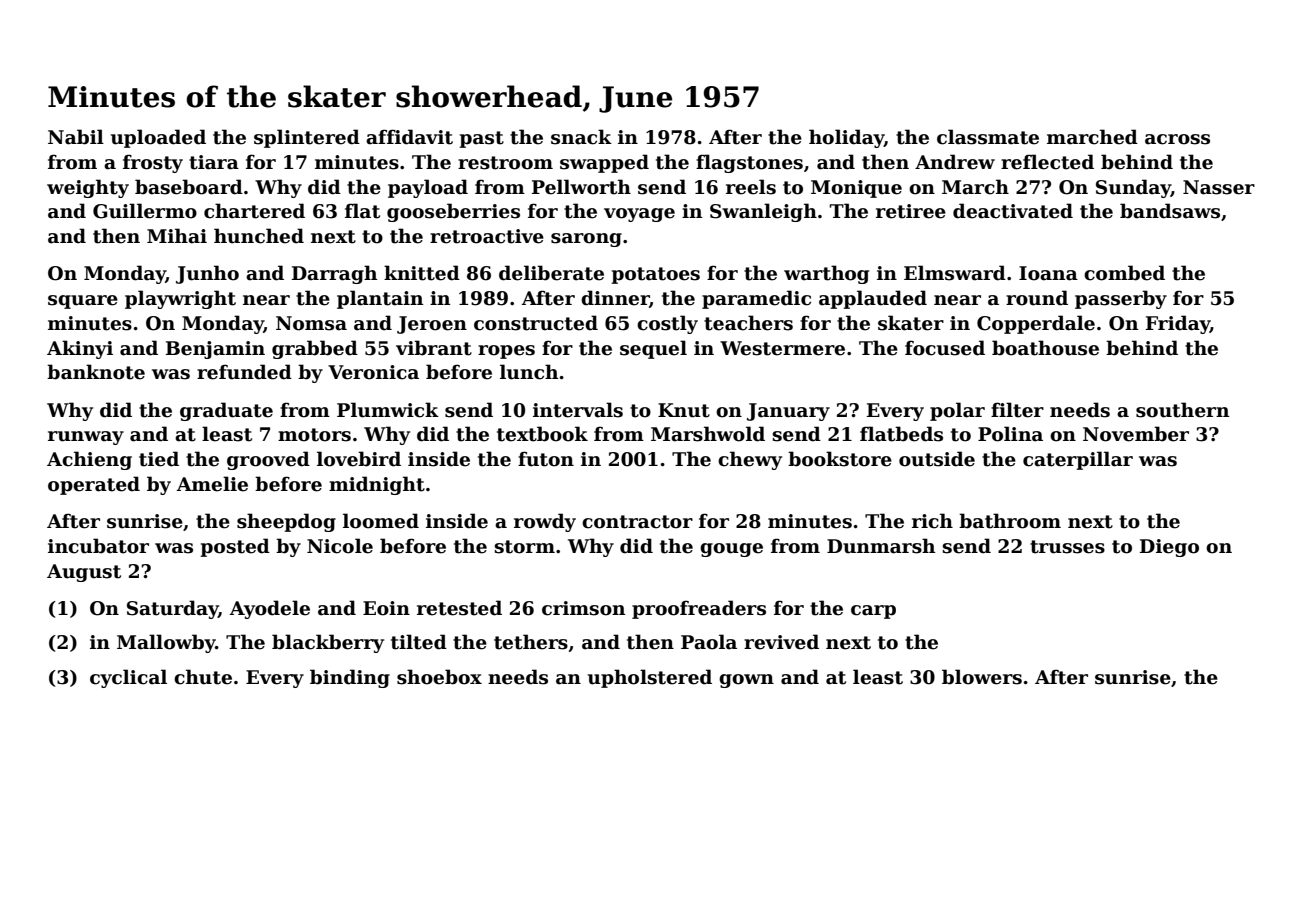 Image resolution: width=1308 pixels, height=924 pixels. What do you see at coordinates (350, 678) in the screenshot?
I see `binding` at bounding box center [350, 678].
